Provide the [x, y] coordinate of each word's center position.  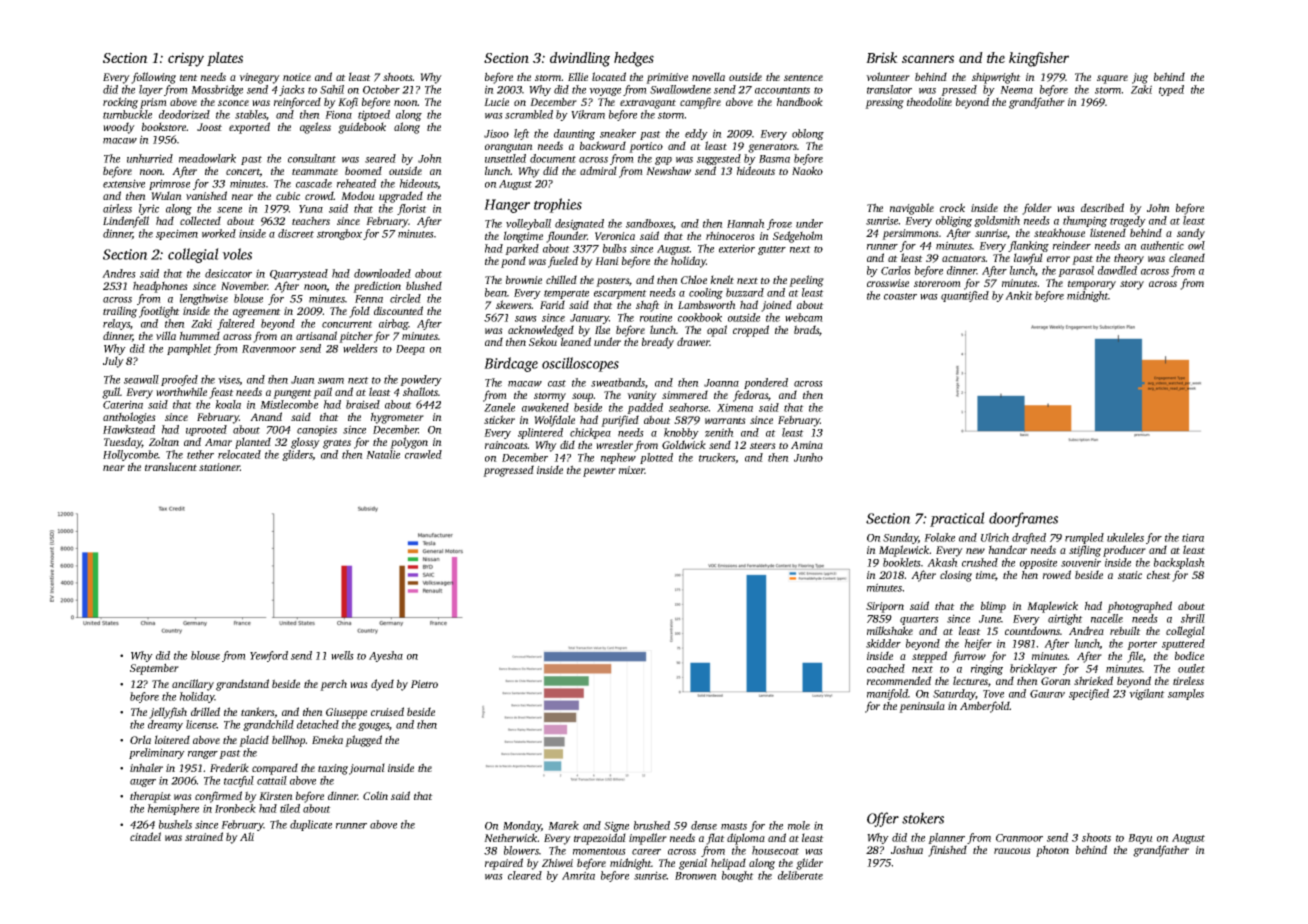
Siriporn [885, 607]
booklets [902, 562]
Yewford [269, 656]
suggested [719, 159]
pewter [599, 472]
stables [251, 115]
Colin [375, 795]
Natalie [383, 454]
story [1132, 285]
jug [1140, 78]
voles [237, 254]
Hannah [746, 223]
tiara [1193, 537]
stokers [923, 818]
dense [704, 825]
